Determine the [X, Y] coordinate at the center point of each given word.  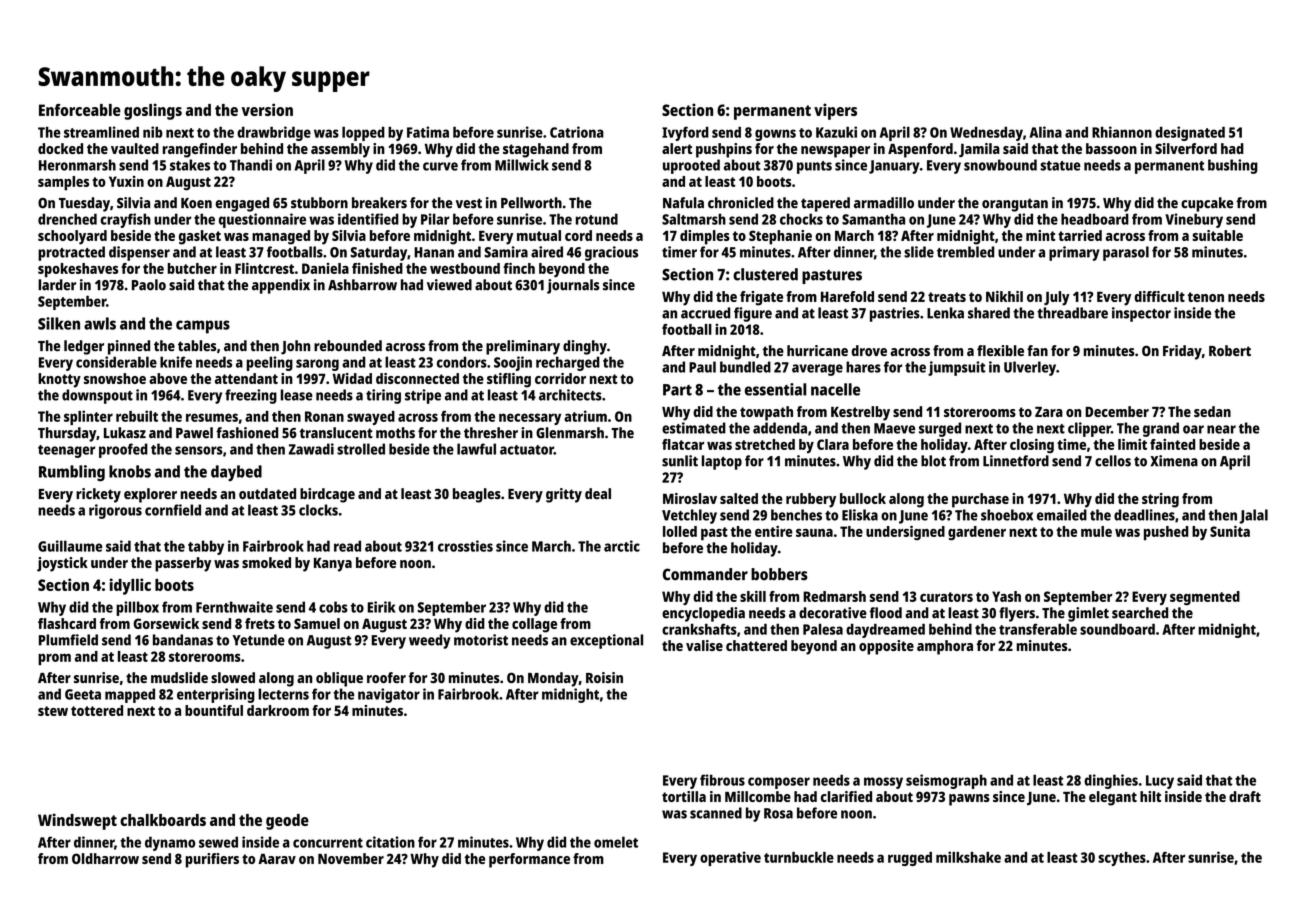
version [267, 109]
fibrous [722, 780]
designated [1190, 133]
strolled [361, 449]
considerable [116, 362]
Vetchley [689, 516]
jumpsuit [956, 368]
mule [1096, 531]
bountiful [214, 710]
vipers [835, 111]
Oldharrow [105, 858]
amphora [945, 647]
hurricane [817, 350]
